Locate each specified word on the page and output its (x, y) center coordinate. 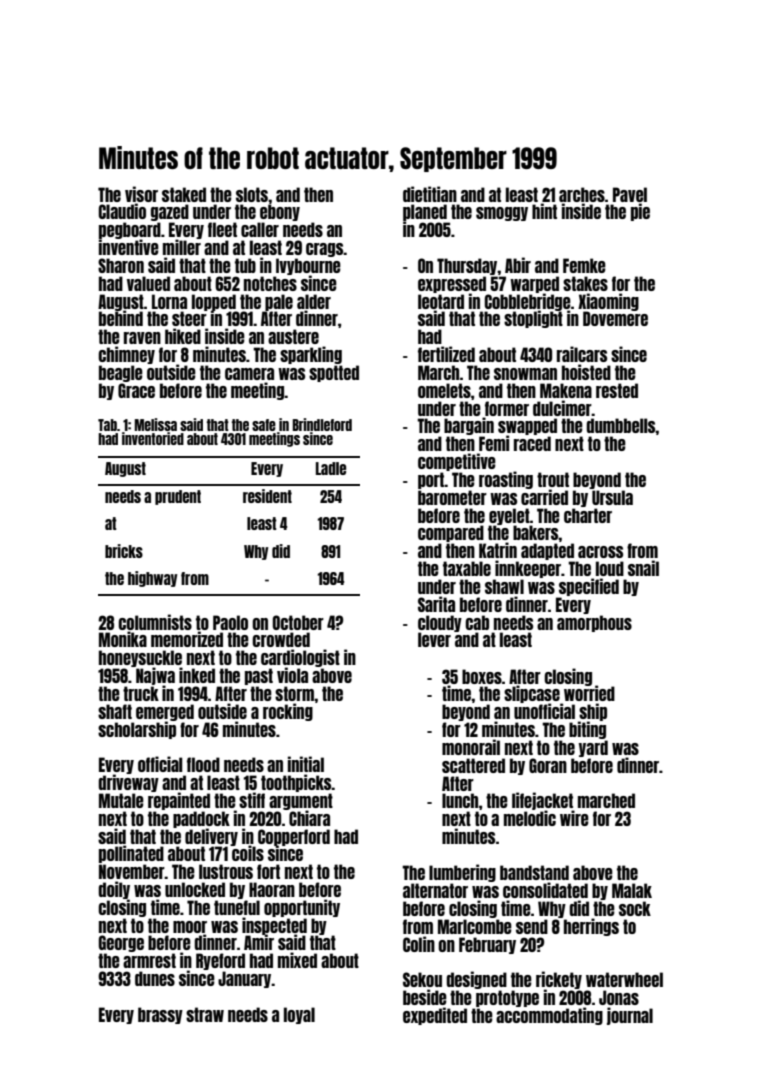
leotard (441, 301)
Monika (123, 639)
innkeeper (528, 569)
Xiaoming (608, 302)
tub (245, 265)
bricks (124, 551)
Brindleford (322, 424)
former (507, 408)
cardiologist (300, 658)
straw (205, 1014)
